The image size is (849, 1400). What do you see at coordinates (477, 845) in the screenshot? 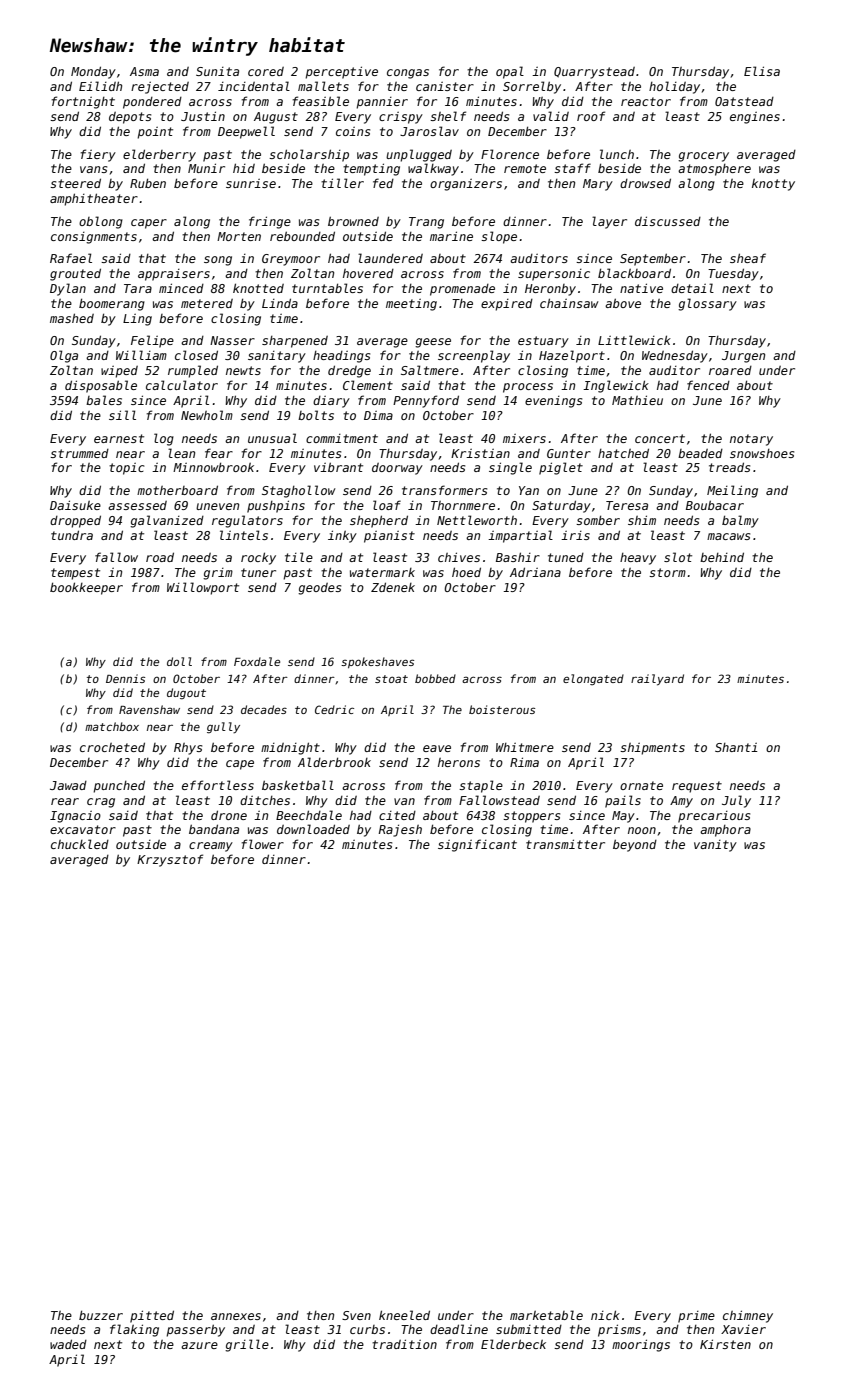
I see `significant` at bounding box center [477, 845].
